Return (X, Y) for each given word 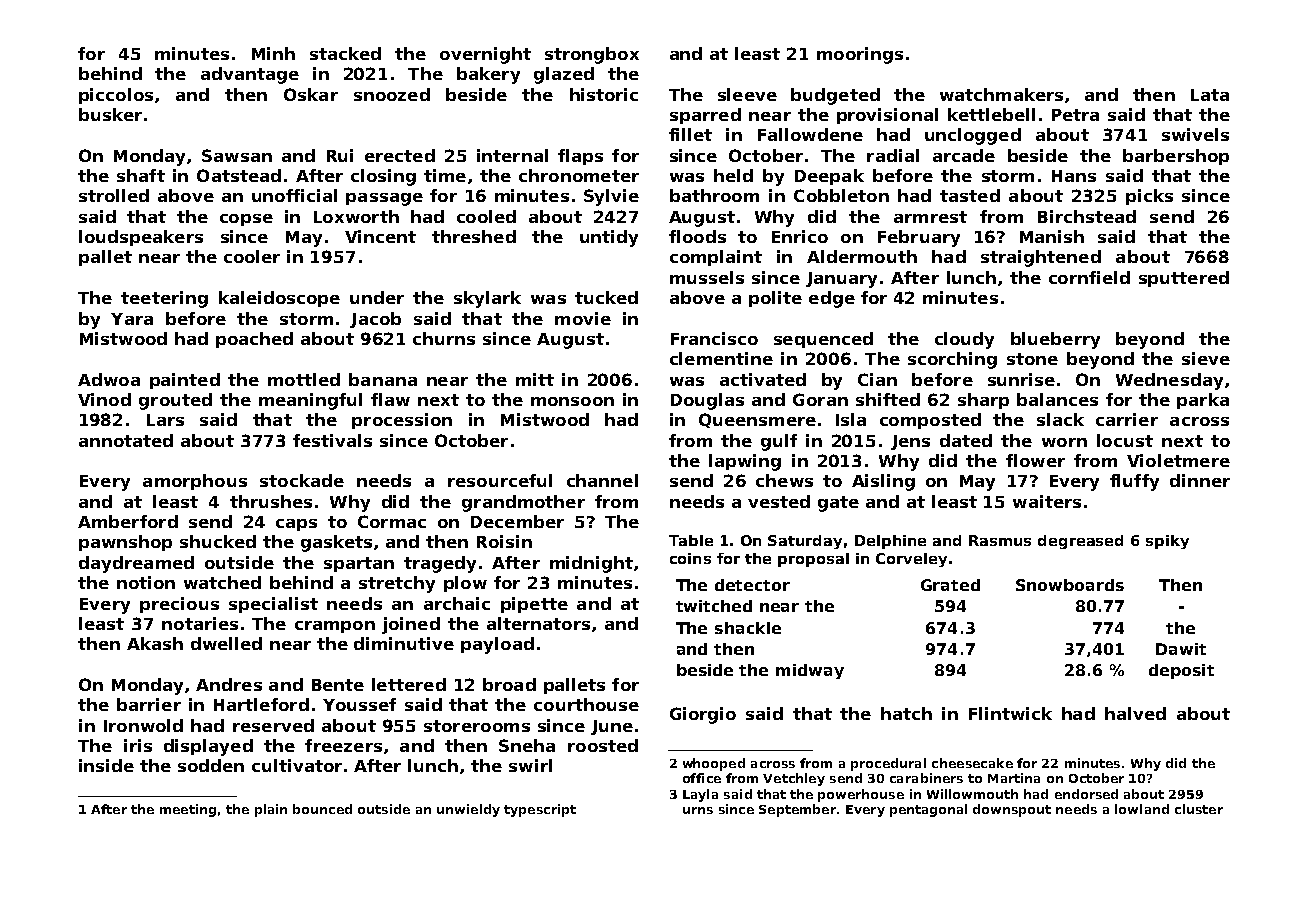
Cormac (392, 521)
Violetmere (1178, 460)
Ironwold (143, 725)
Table (691, 540)
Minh (273, 53)
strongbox (592, 55)
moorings (860, 55)
